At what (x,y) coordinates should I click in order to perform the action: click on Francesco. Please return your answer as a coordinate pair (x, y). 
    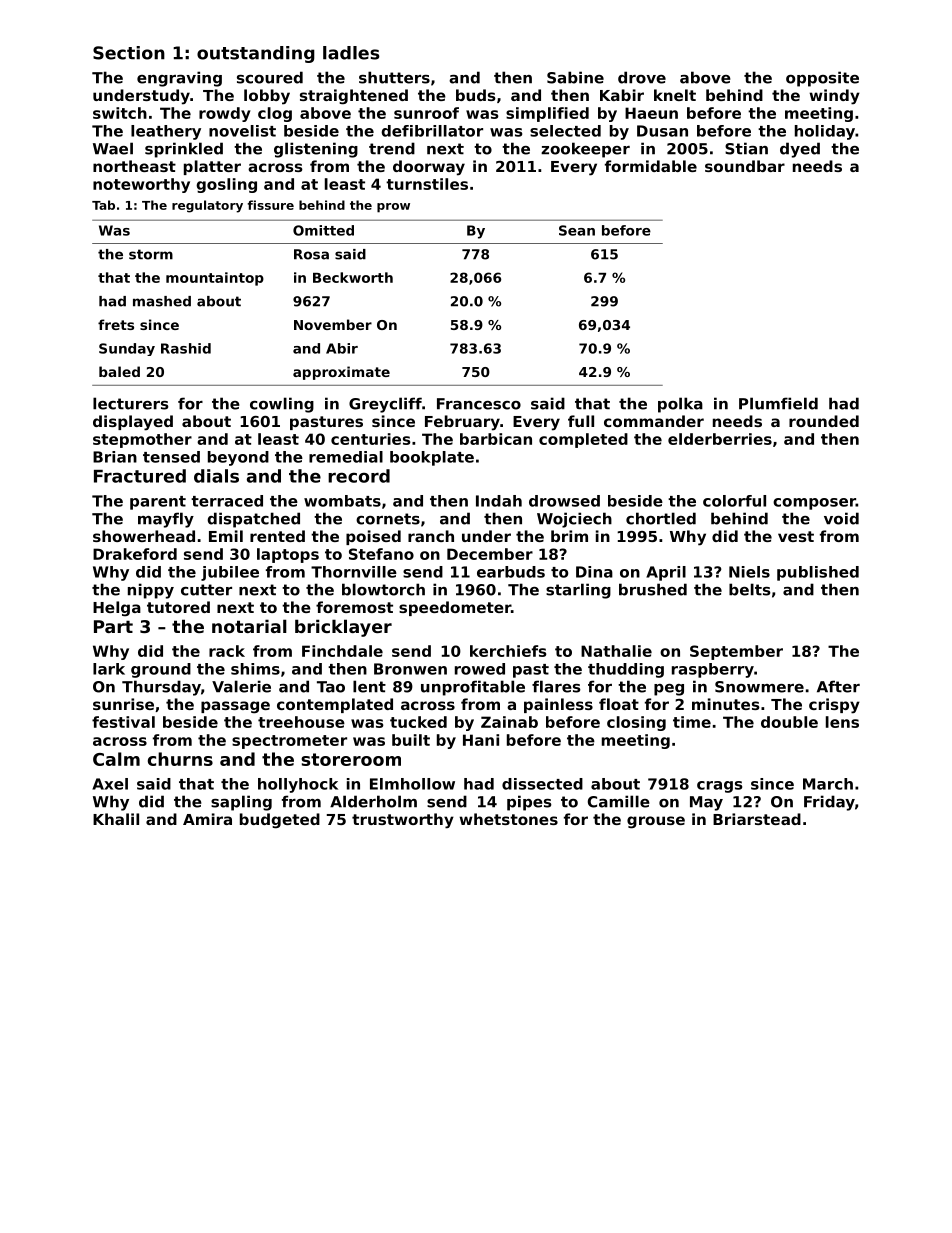
    Looking at the image, I should click on (479, 404).
